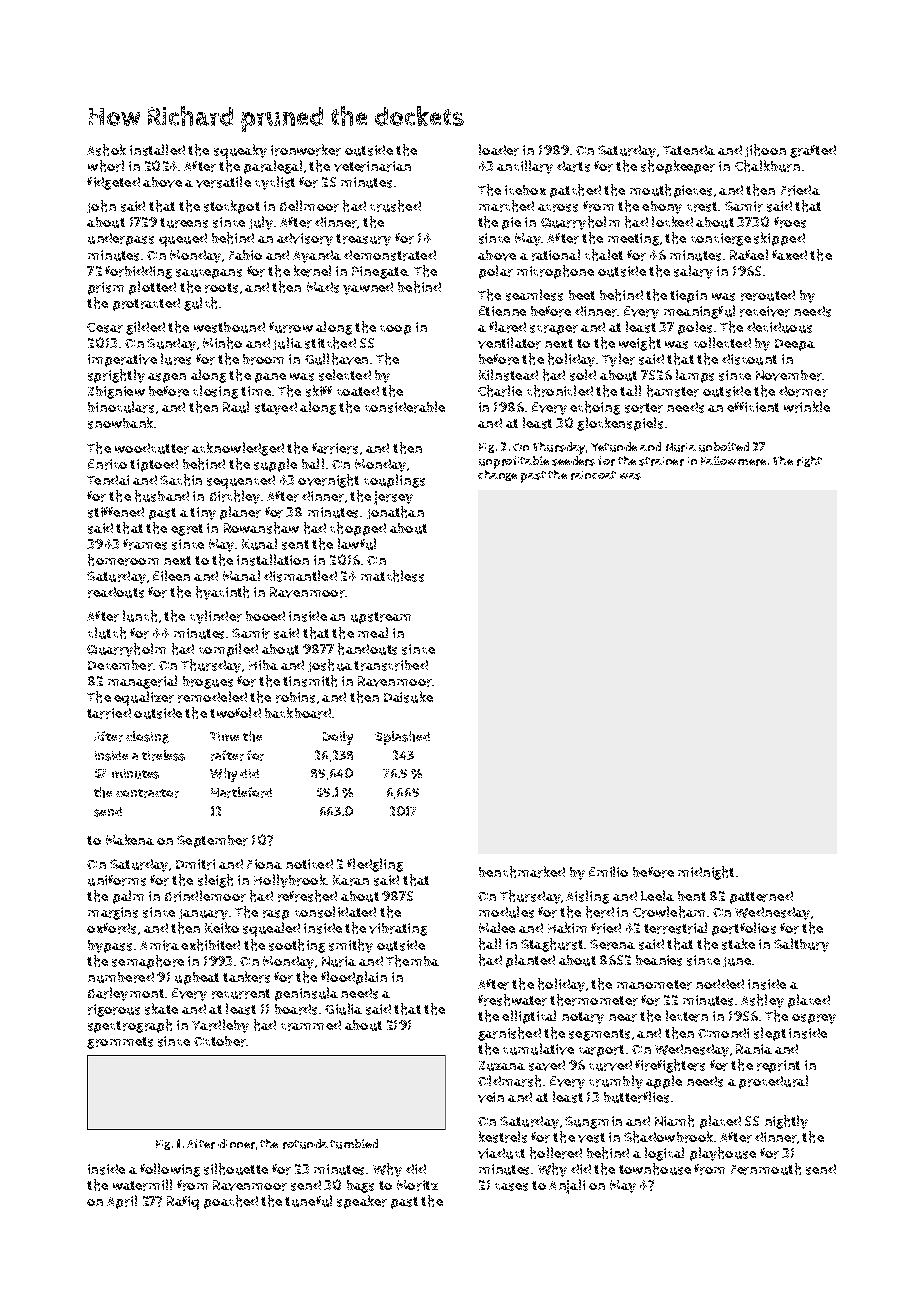  Describe the element at coordinates (766, 1169) in the screenshot. I see `Fernmouth` at that location.
